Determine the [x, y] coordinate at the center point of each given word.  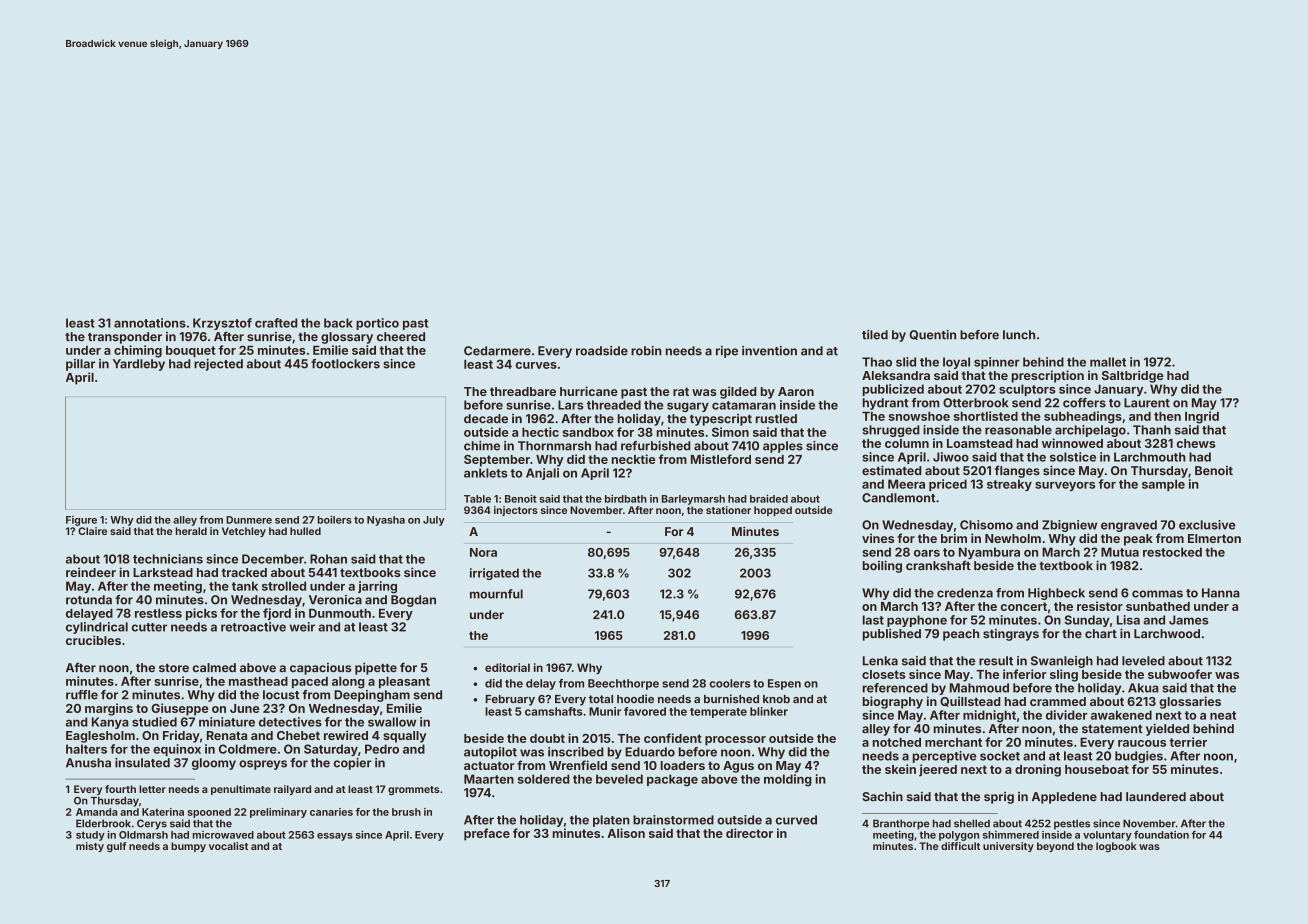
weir [302, 627]
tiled [875, 335]
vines [878, 538]
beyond [1055, 847]
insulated [142, 763]
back [338, 323]
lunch [1019, 335]
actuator [489, 765]
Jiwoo [951, 457]
